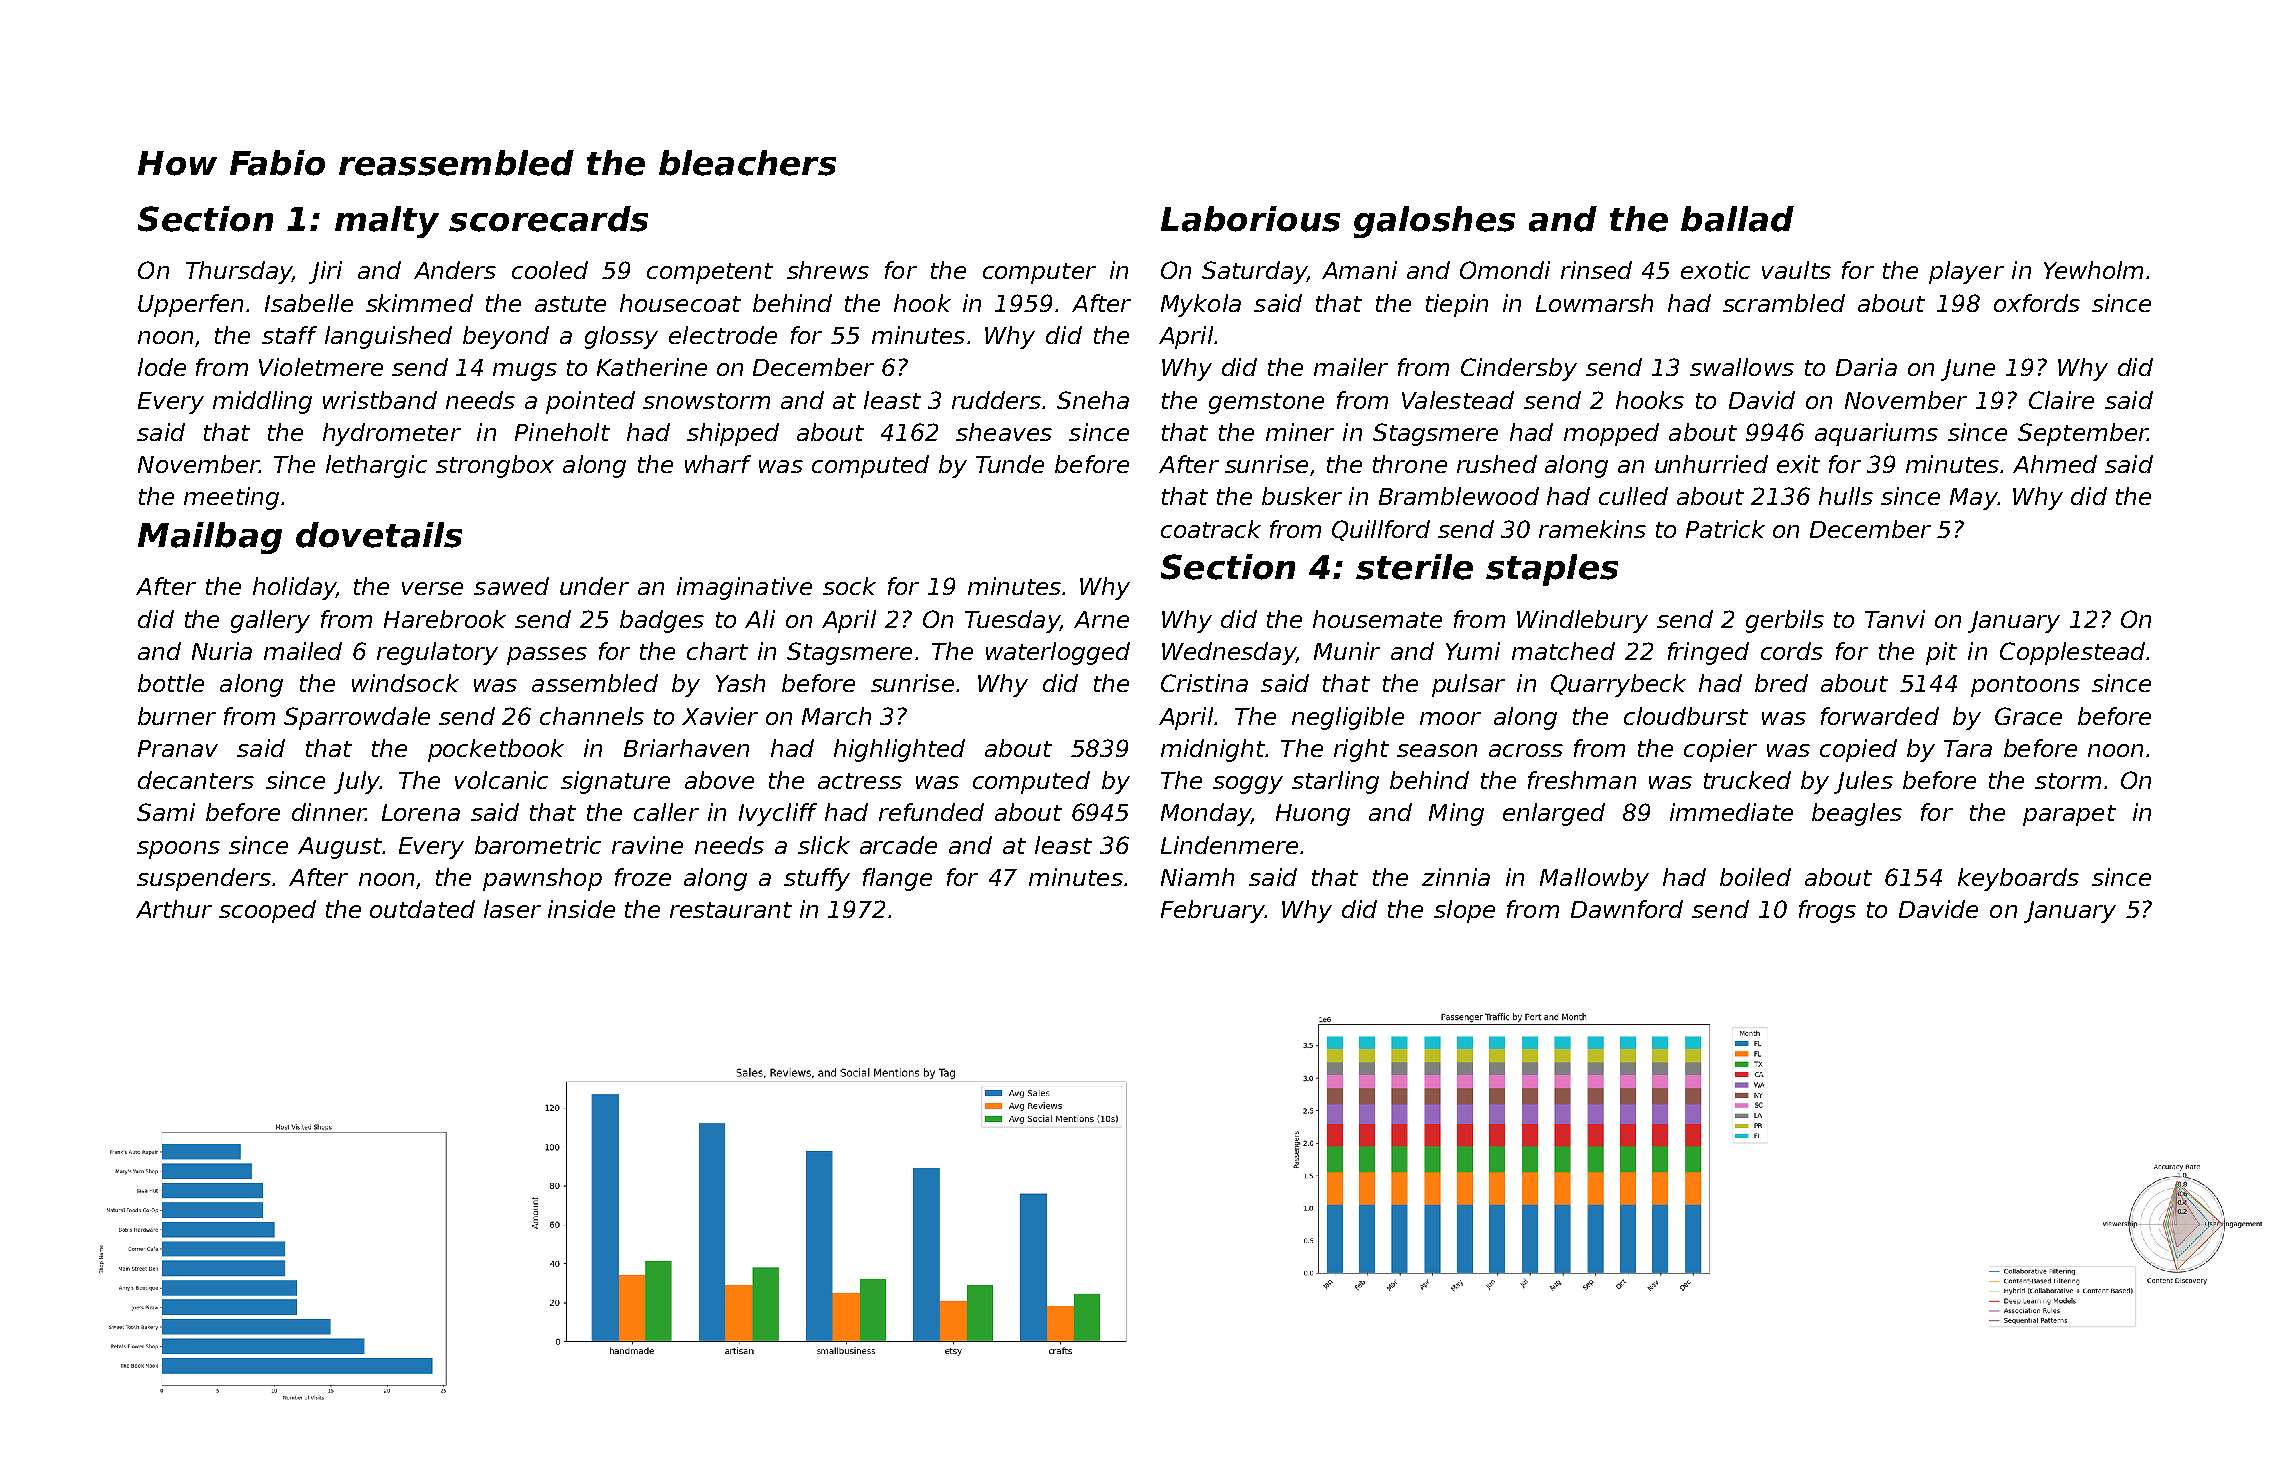 The image size is (2290, 1482). What do you see at coordinates (1351, 367) in the screenshot?
I see `mailer` at bounding box center [1351, 367].
